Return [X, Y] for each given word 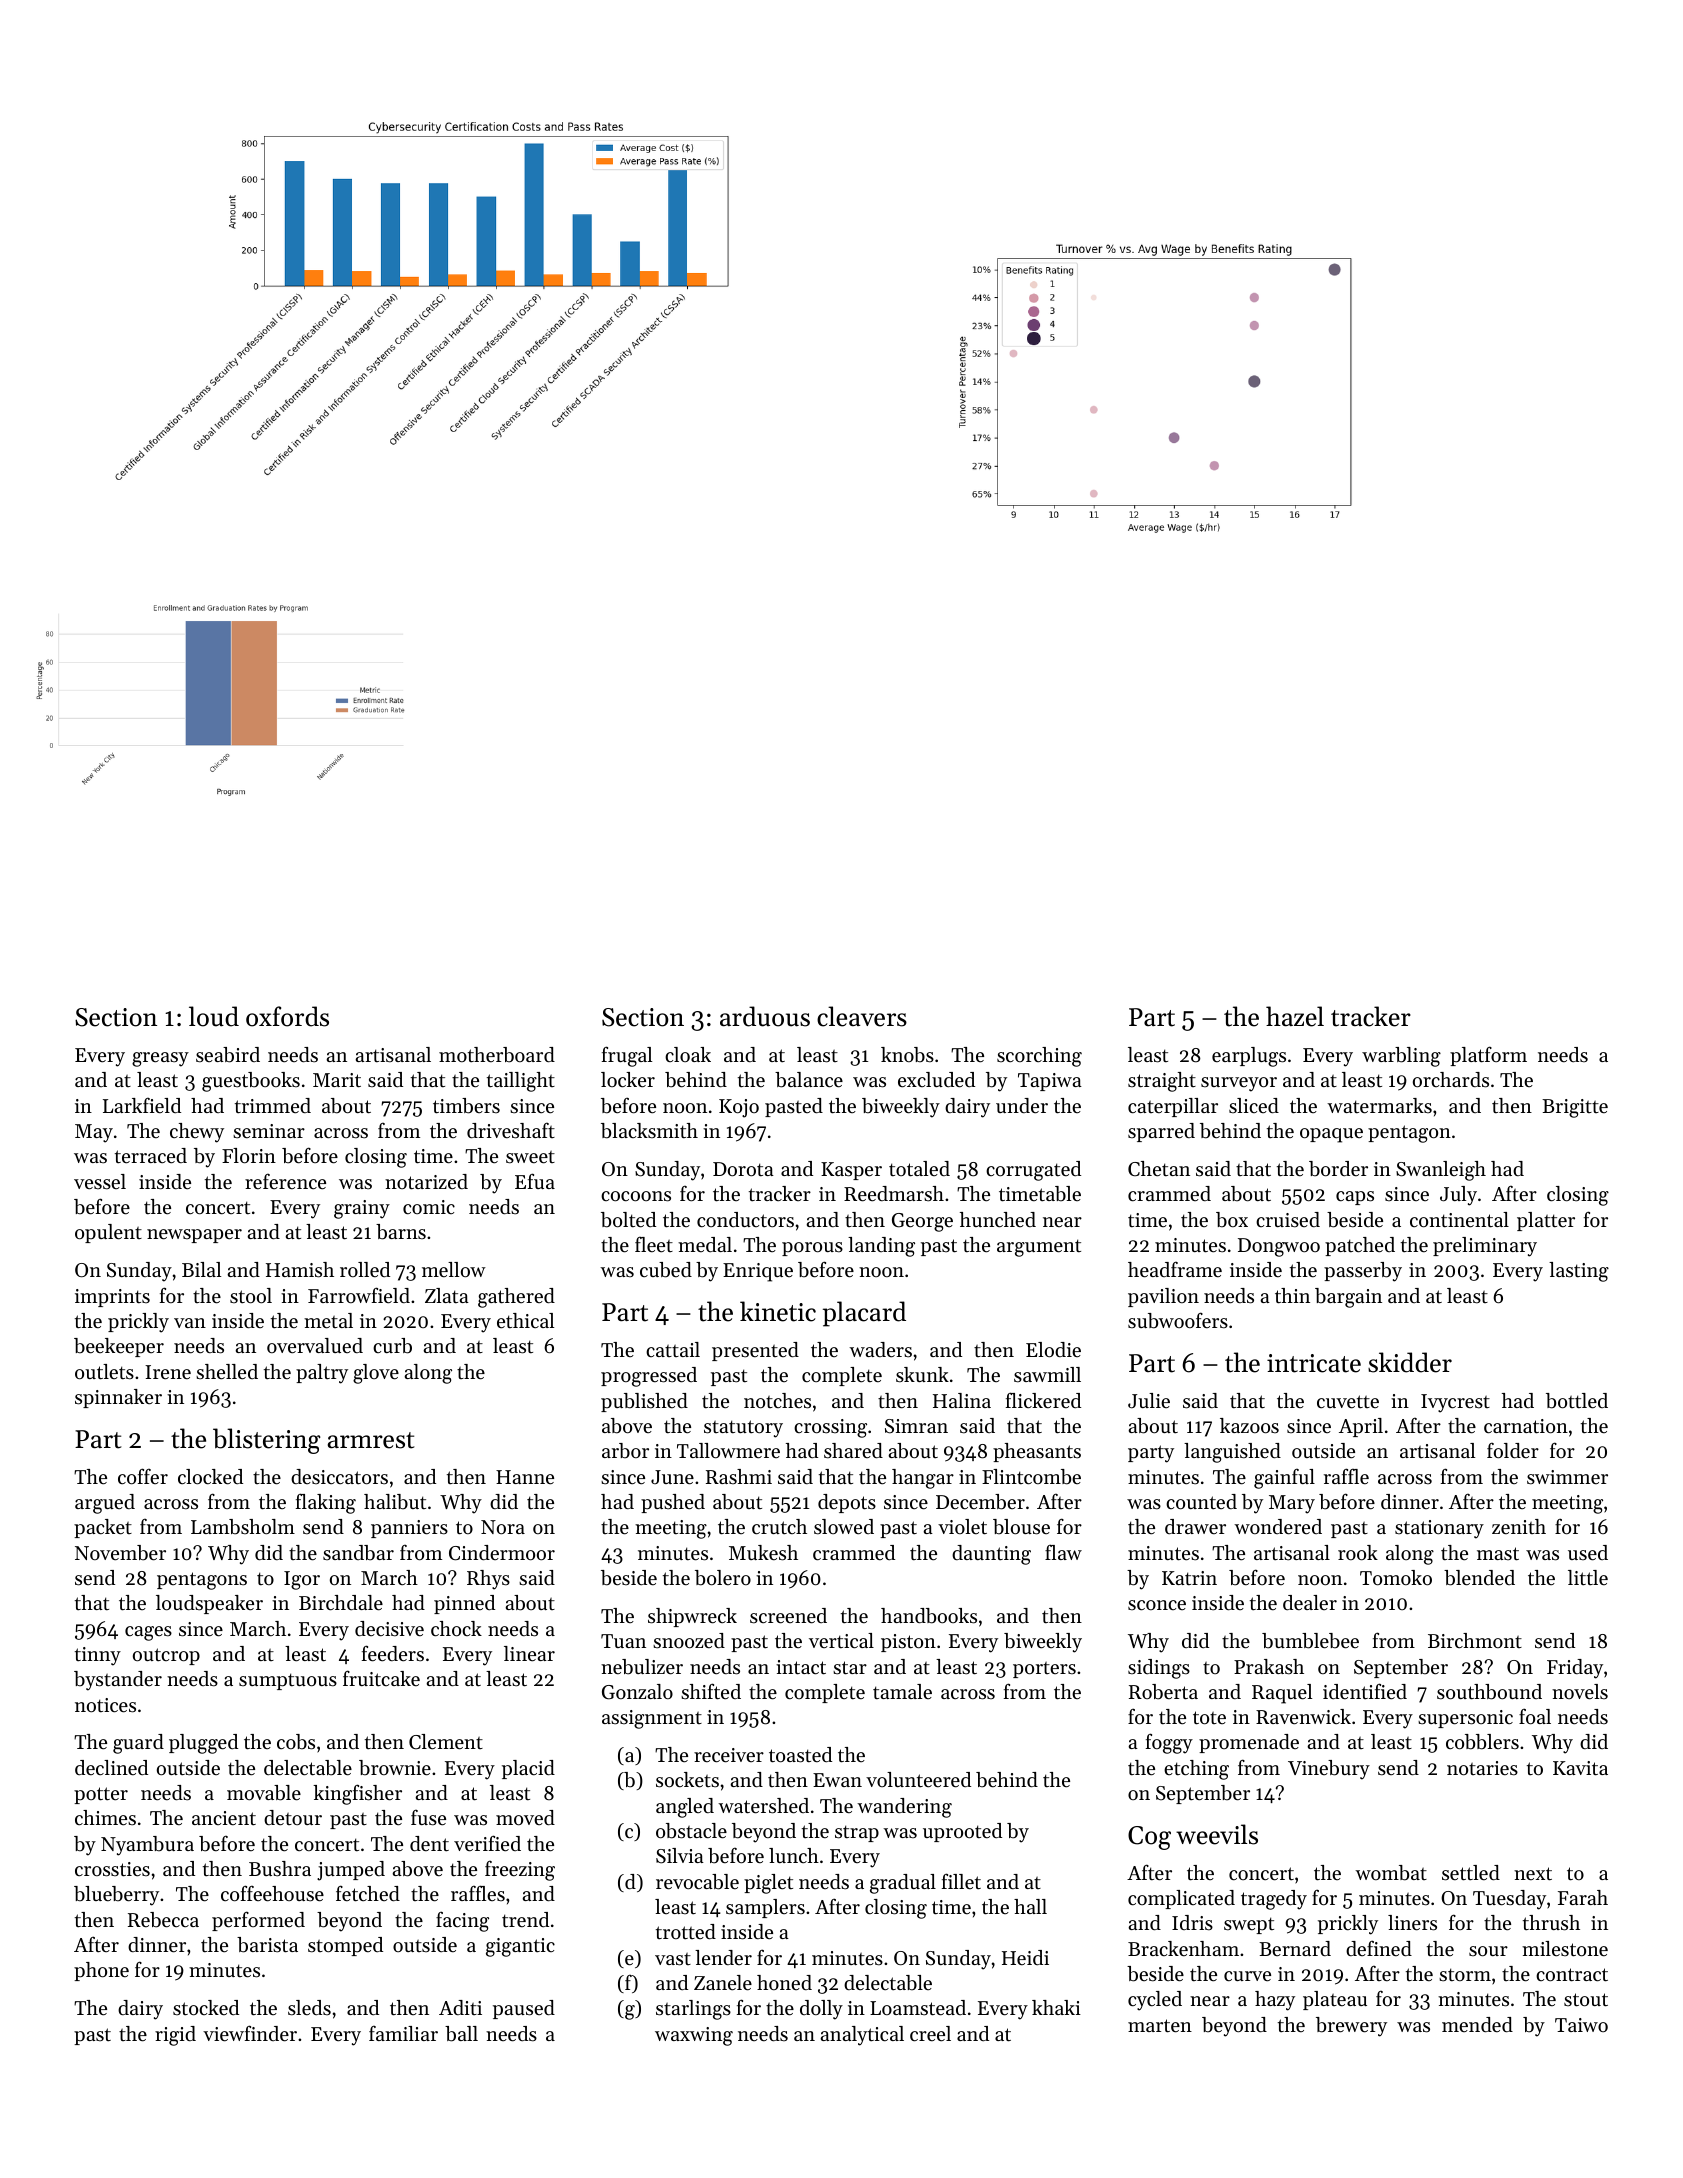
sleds [309, 2008]
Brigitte [1575, 1108]
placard [864, 1314]
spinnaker [118, 1398]
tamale [902, 1691]
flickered [1043, 1400]
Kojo [739, 1108]
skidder [1410, 1362]
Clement [446, 1742]
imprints [112, 1298]
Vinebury [1329, 1770]
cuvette [1348, 1402]
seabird [228, 1055]
